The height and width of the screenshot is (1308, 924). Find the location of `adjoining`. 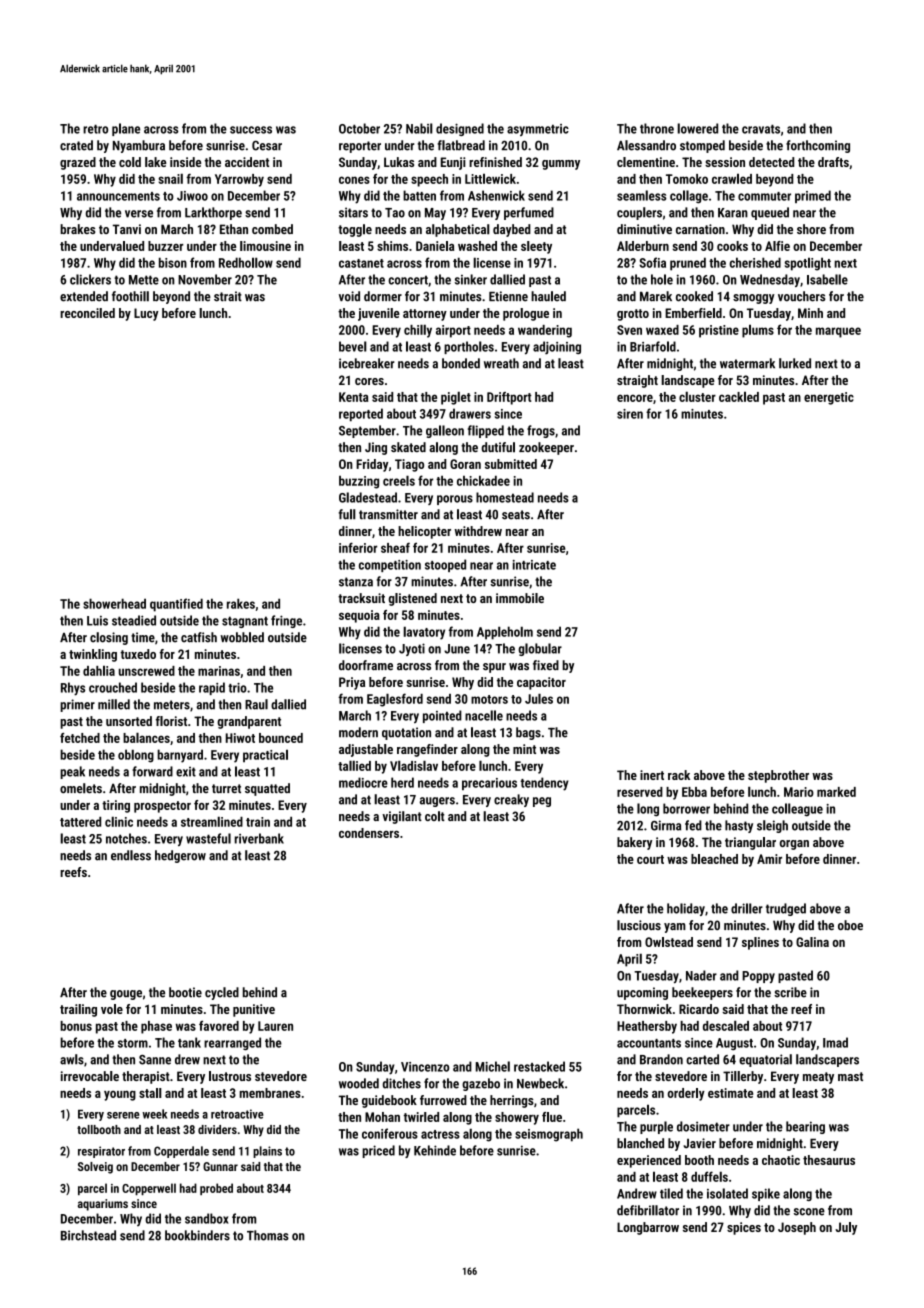

adjoining is located at coordinates (557, 348).
